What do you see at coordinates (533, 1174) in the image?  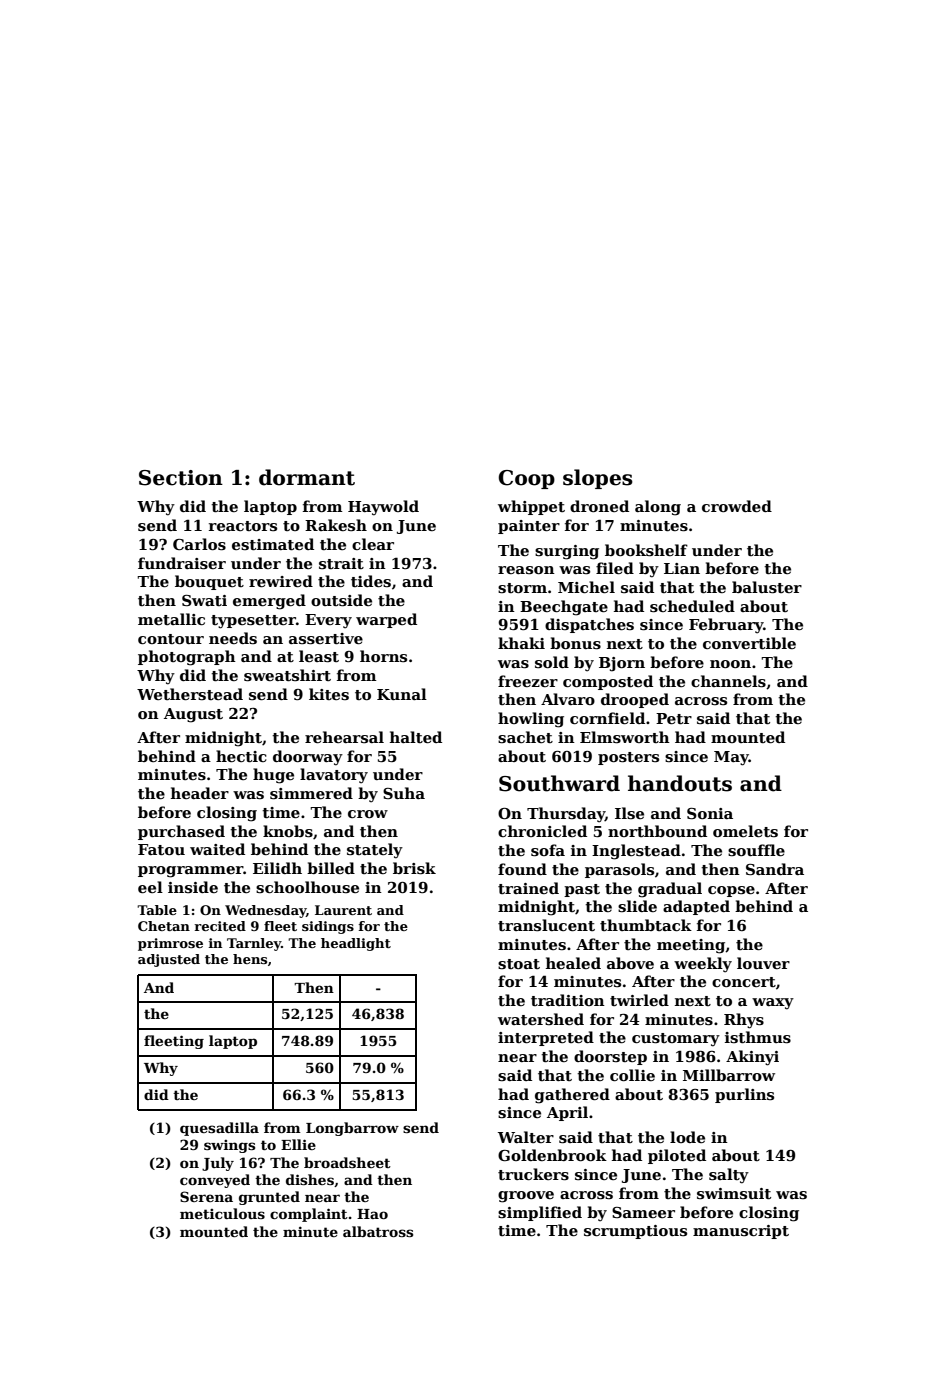 I see `truckers` at bounding box center [533, 1174].
